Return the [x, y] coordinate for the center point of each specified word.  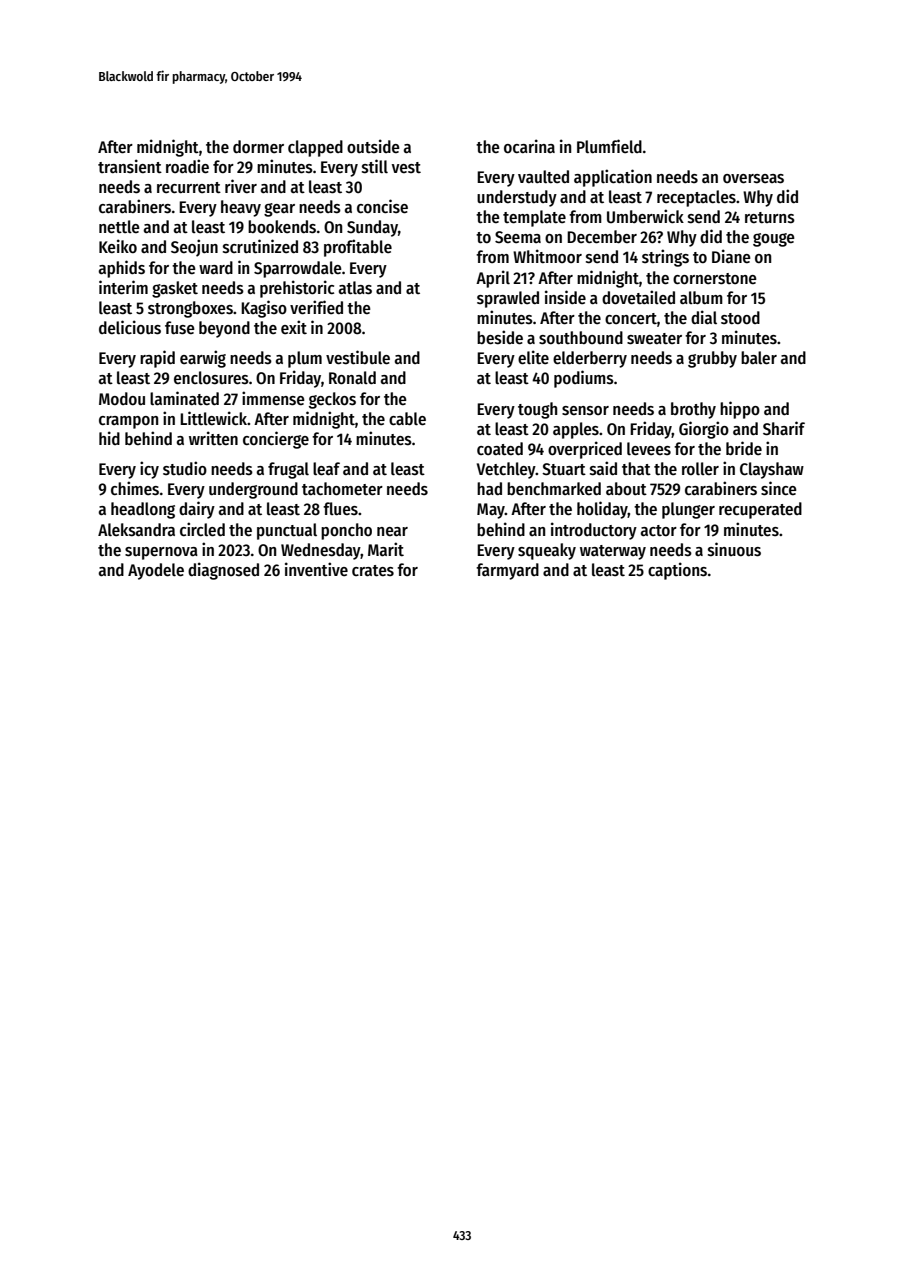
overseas [753, 179]
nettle [119, 227]
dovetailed [638, 297]
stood [740, 318]
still [375, 166]
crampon [128, 422]
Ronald [352, 378]
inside [565, 297]
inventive [316, 569]
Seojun [194, 248]
